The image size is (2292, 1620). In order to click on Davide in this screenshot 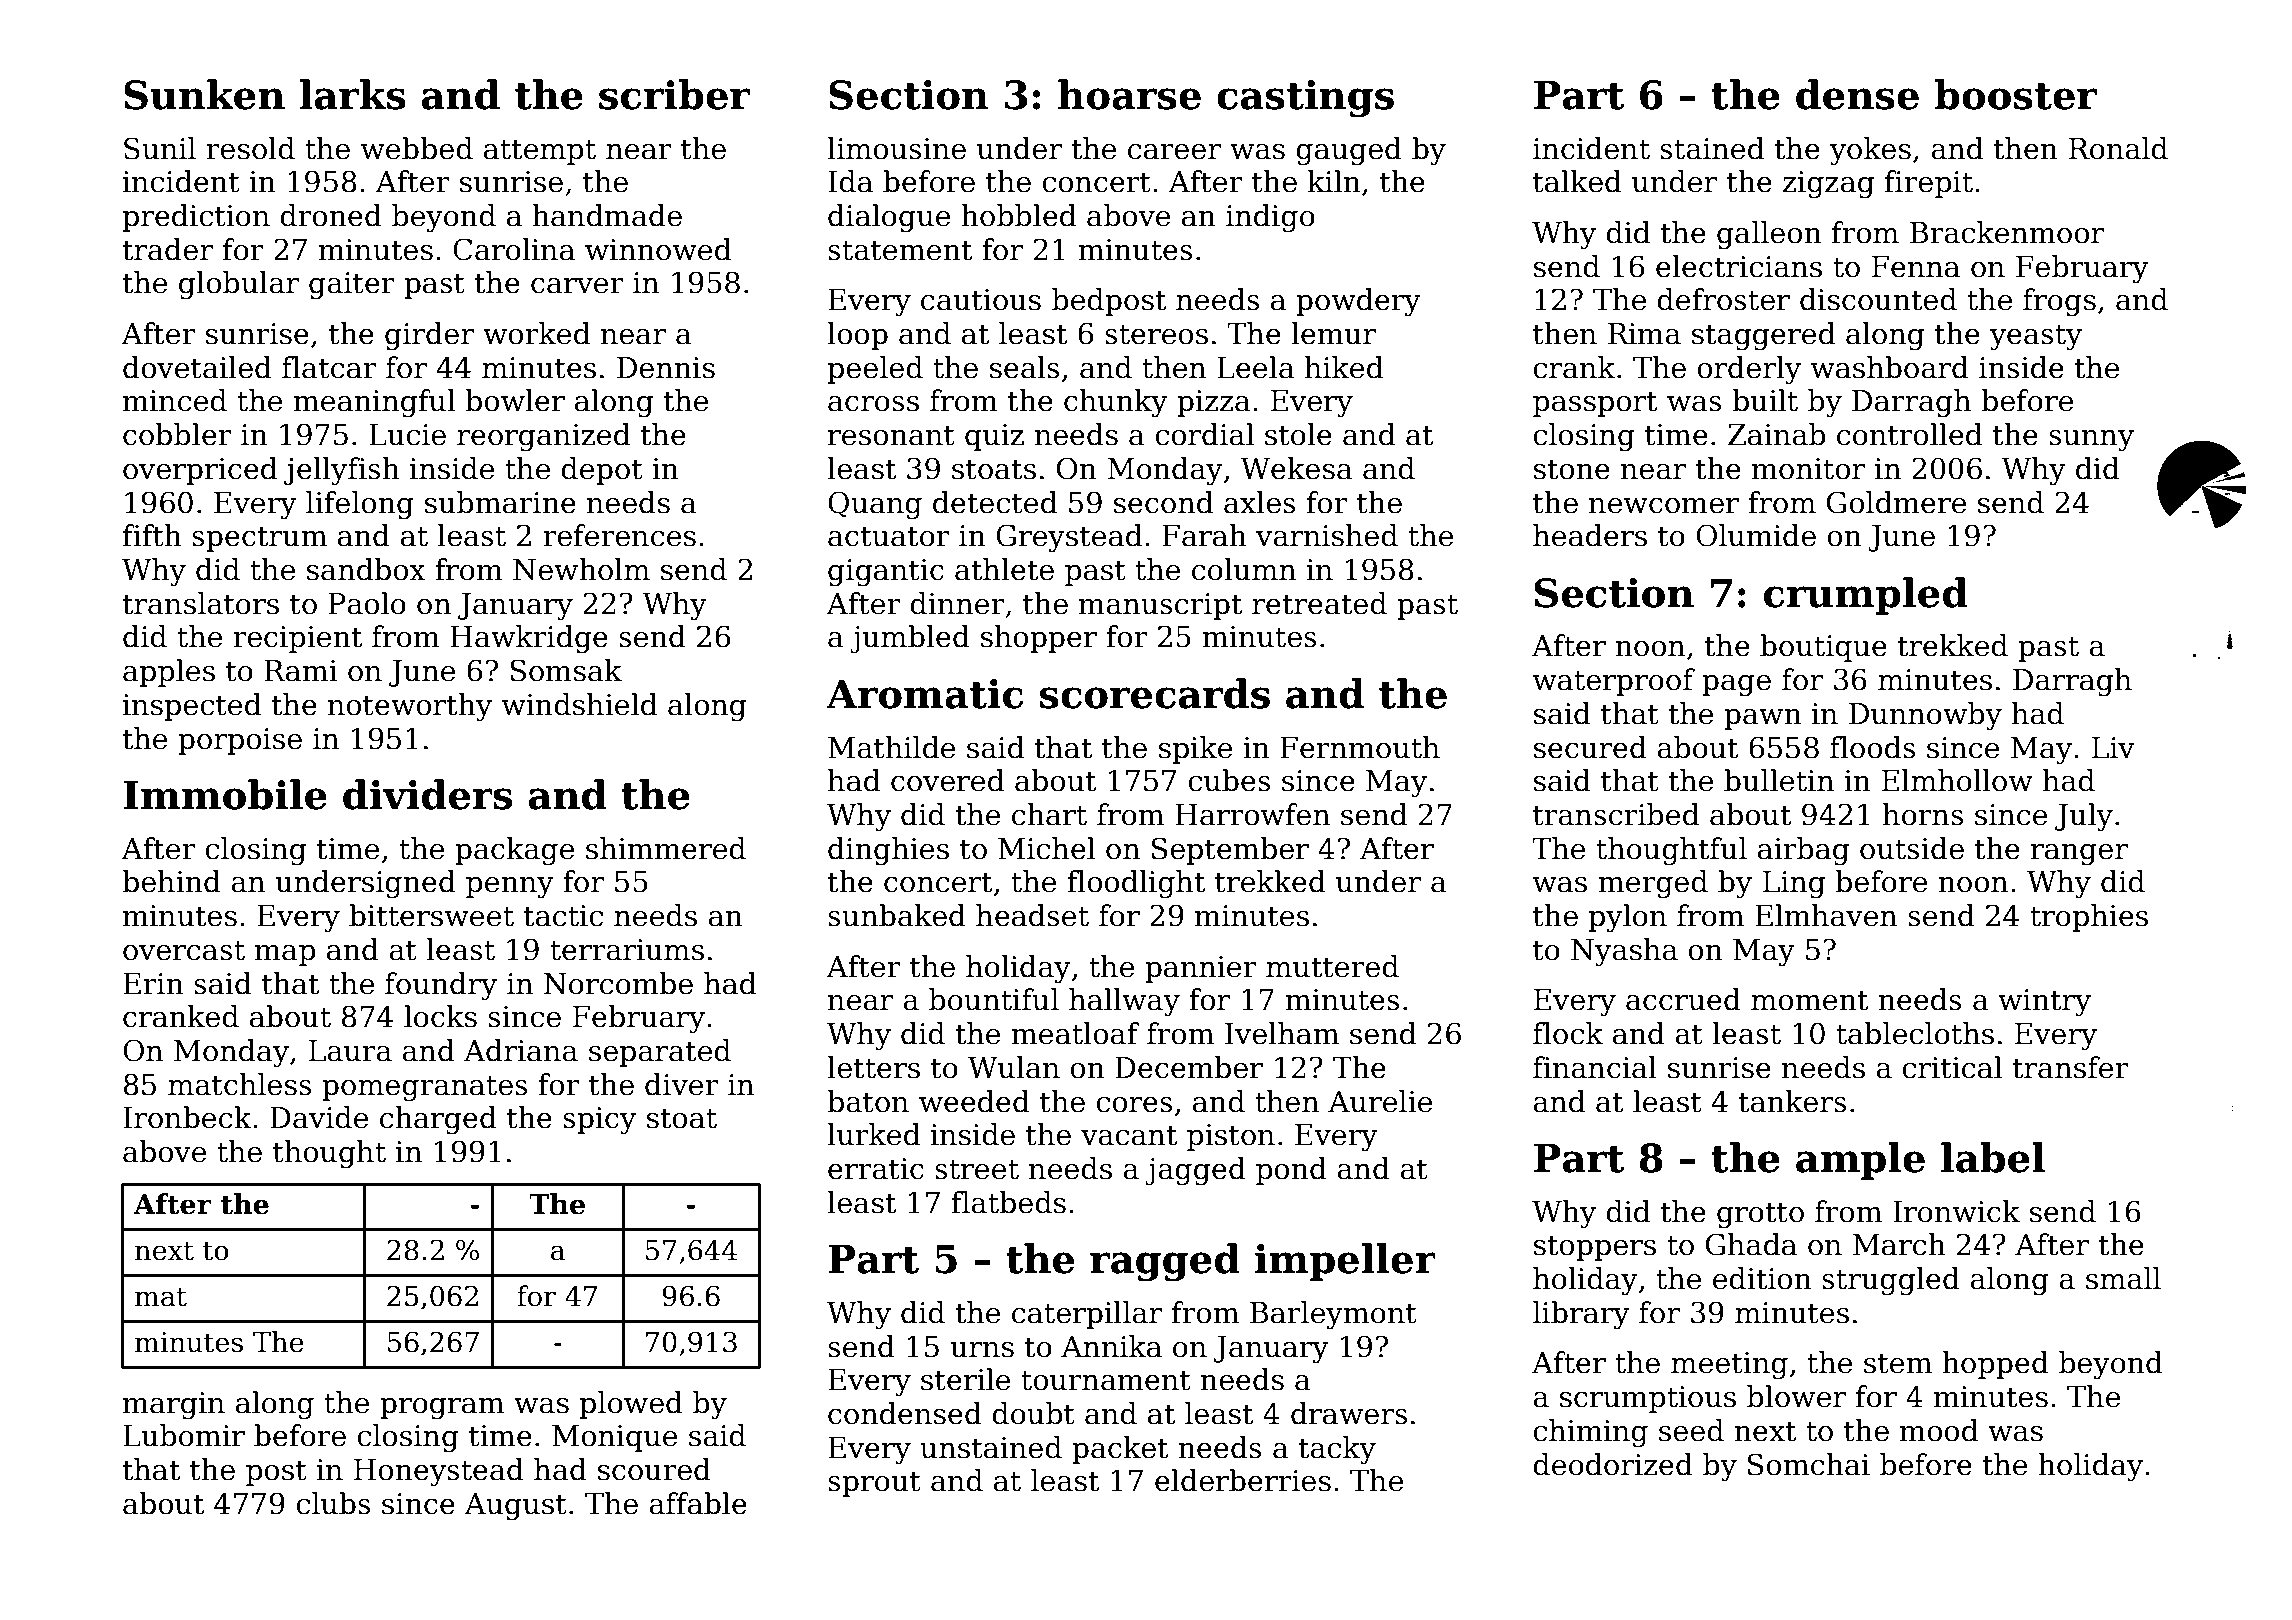, I will do `click(319, 1117)`.
